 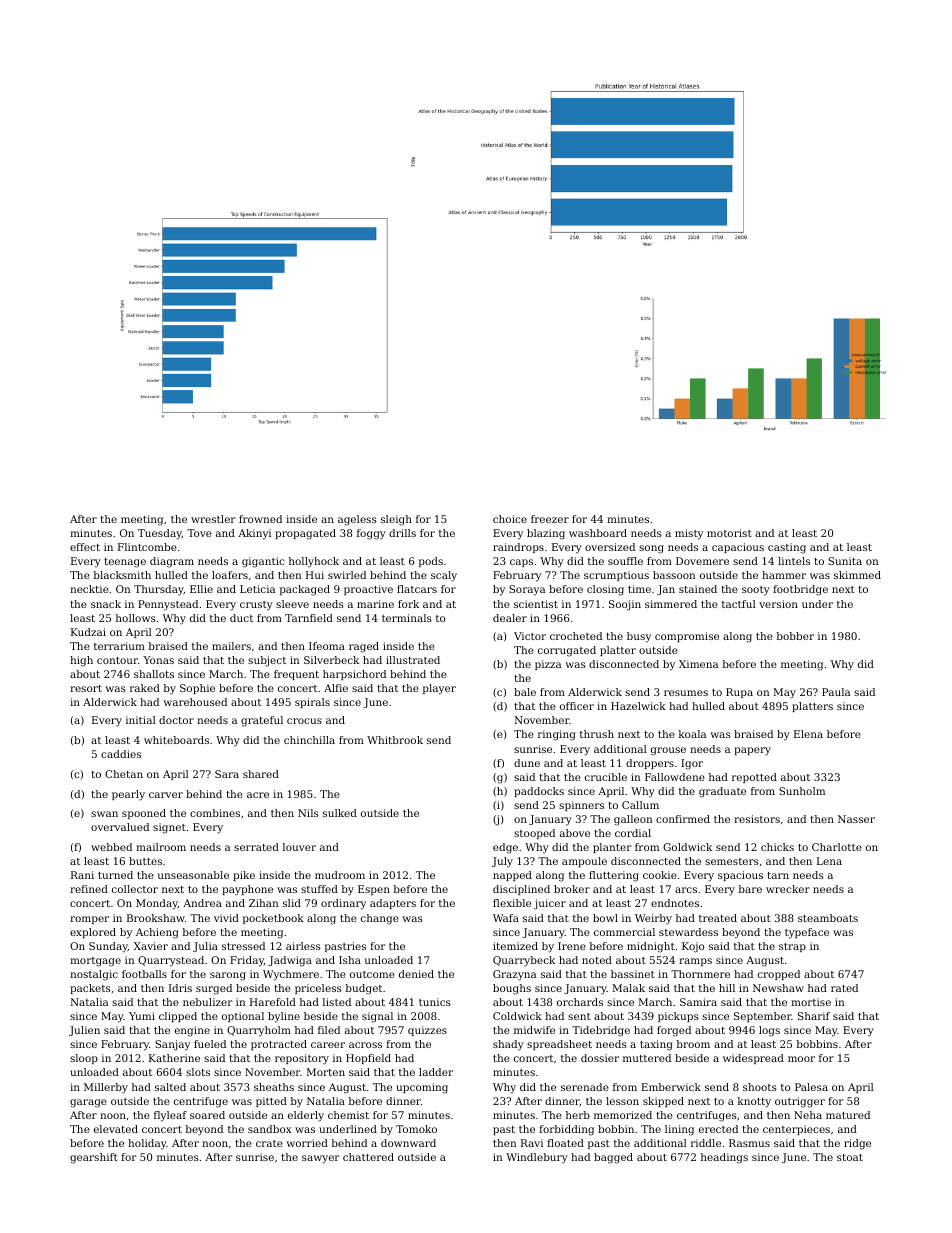 I want to click on salted, so click(x=170, y=1087).
